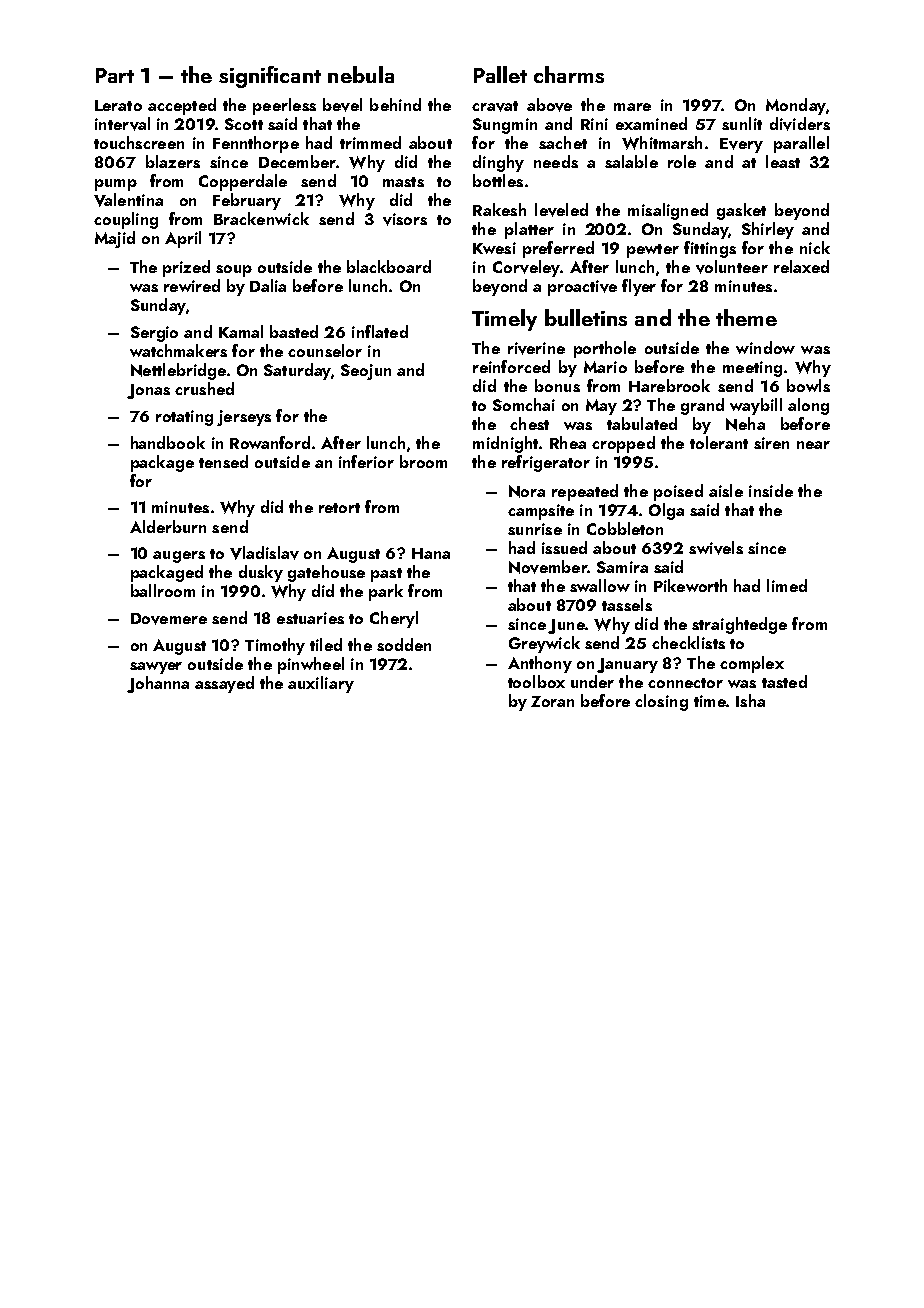 This screenshot has height=1308, width=924. I want to click on significant, so click(270, 77).
